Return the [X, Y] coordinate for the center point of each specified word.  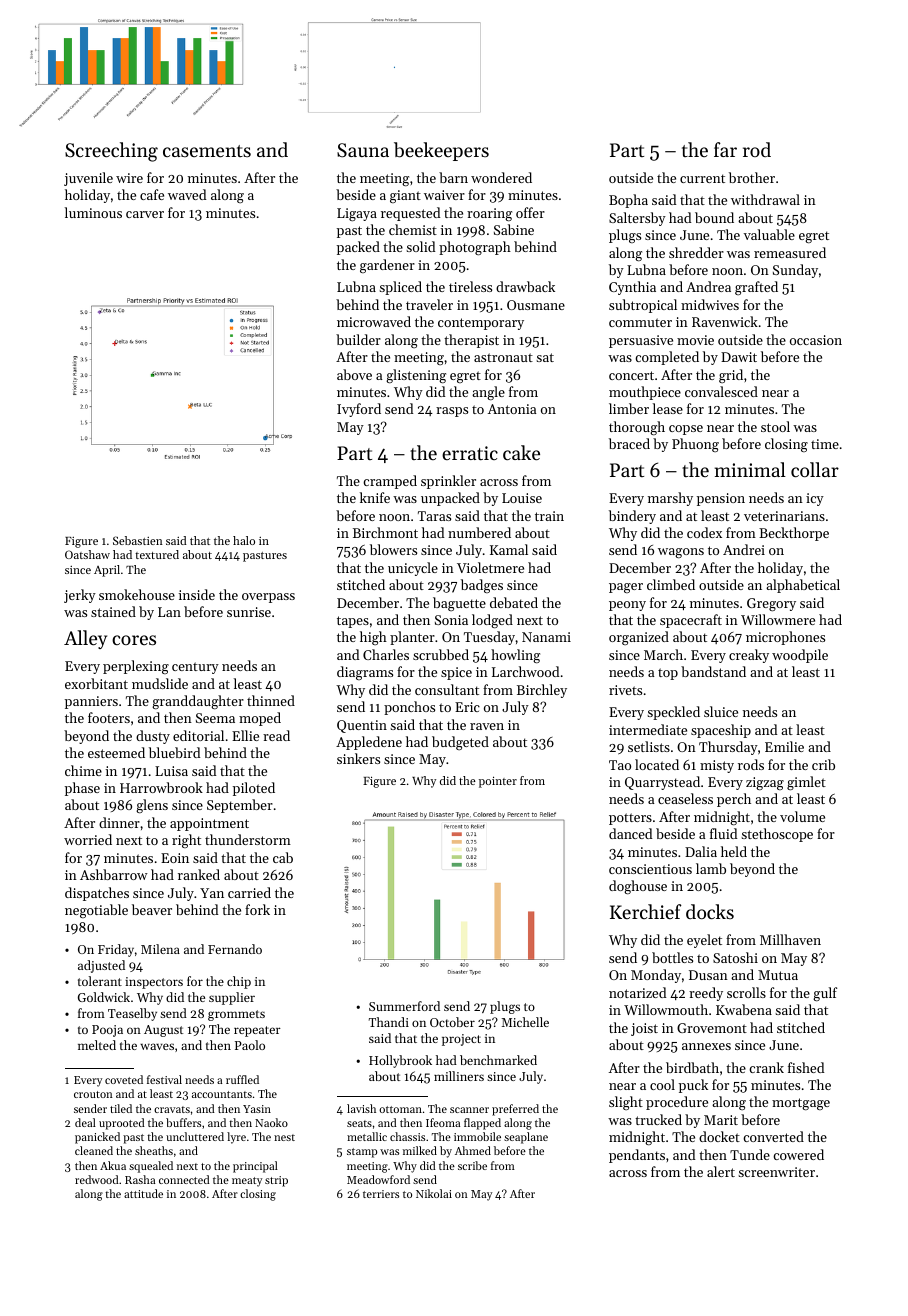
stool [775, 426]
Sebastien [138, 540]
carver [145, 214]
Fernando [235, 949]
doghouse [638, 887]
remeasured [790, 252]
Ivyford [359, 410]
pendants [637, 1156]
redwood [97, 1179]
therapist [471, 341]
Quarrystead [662, 783]
